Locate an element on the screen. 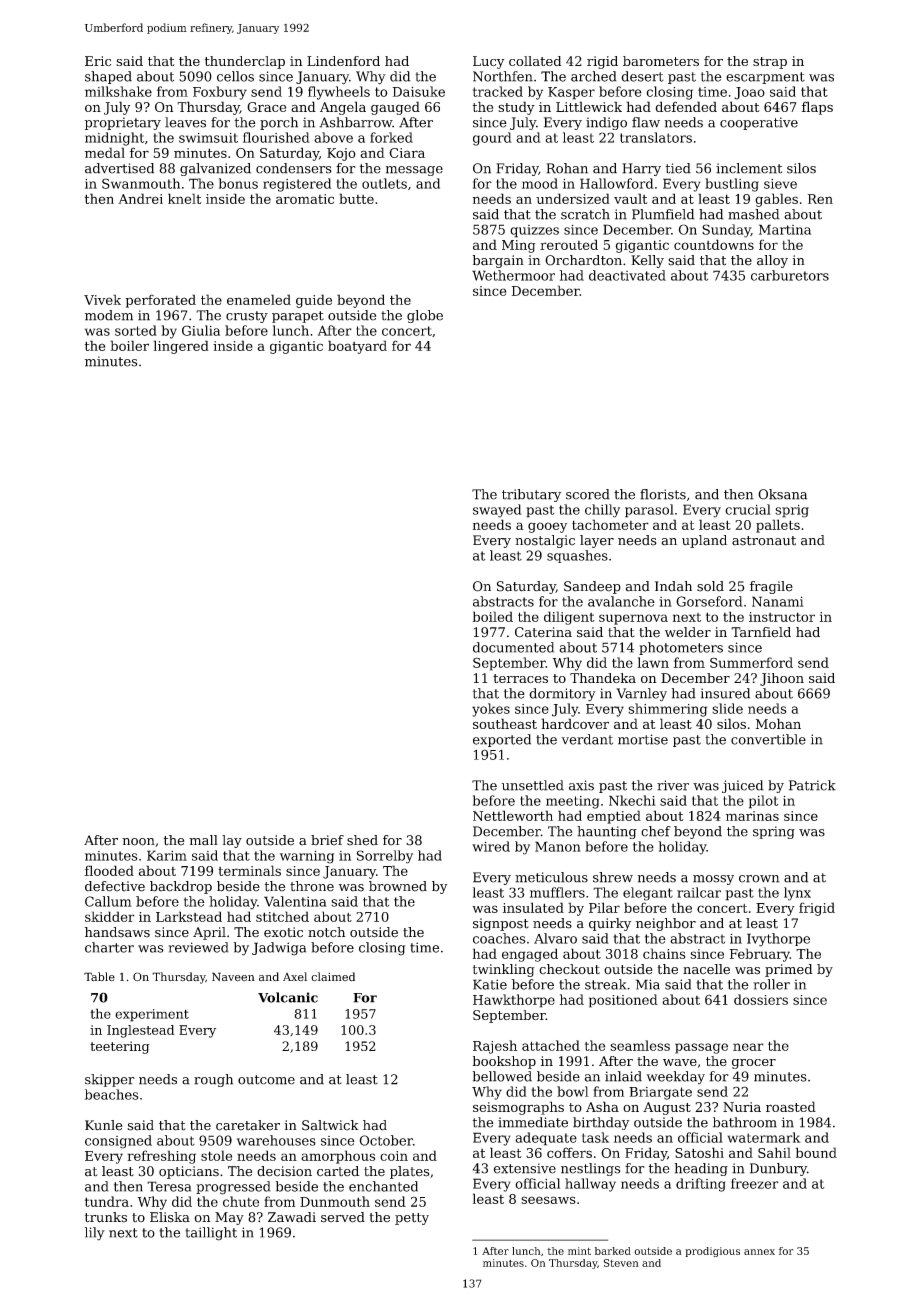  scored is located at coordinates (588, 494).
